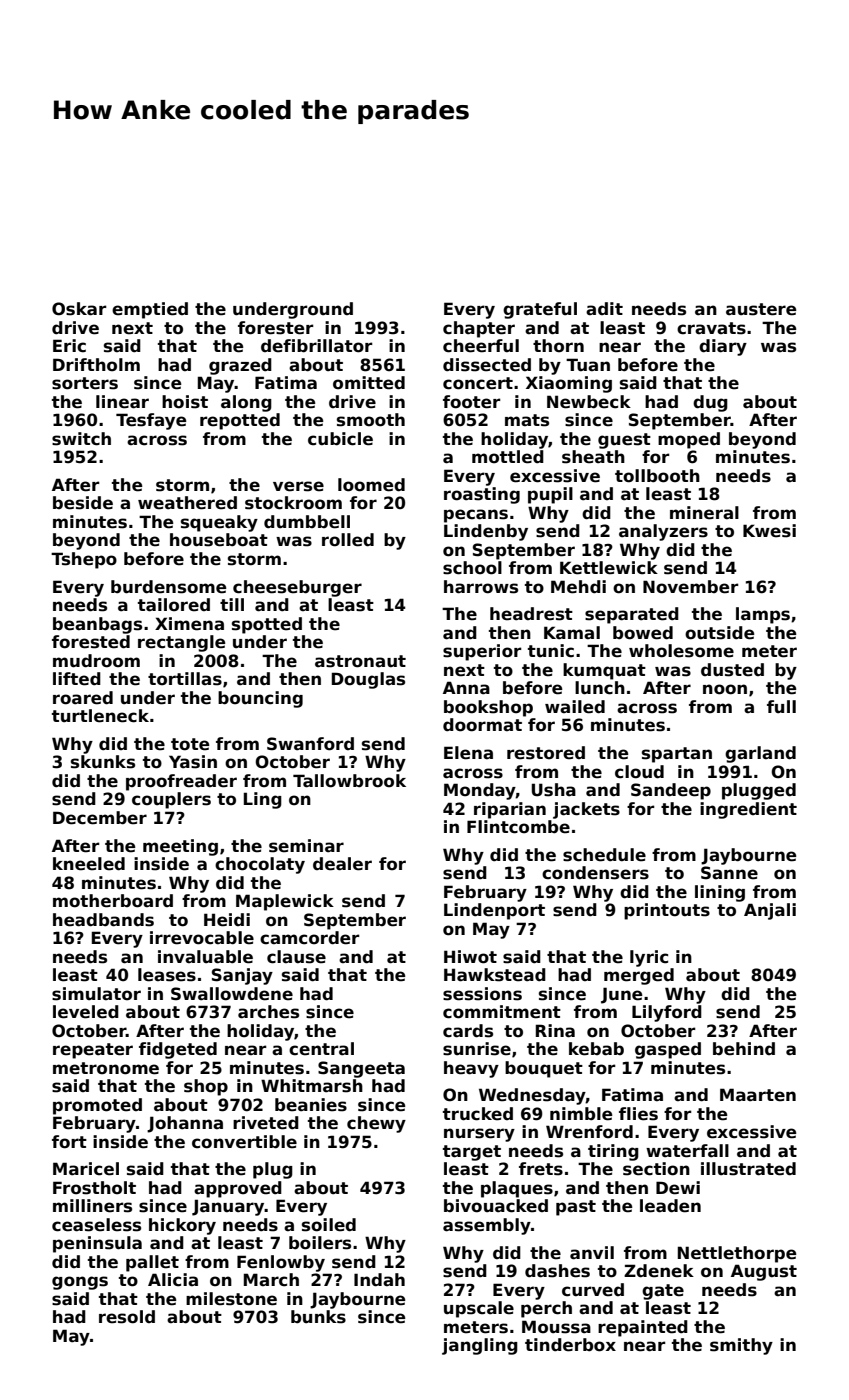 This document has height=1400, width=849. I want to click on grateful, so click(540, 310).
